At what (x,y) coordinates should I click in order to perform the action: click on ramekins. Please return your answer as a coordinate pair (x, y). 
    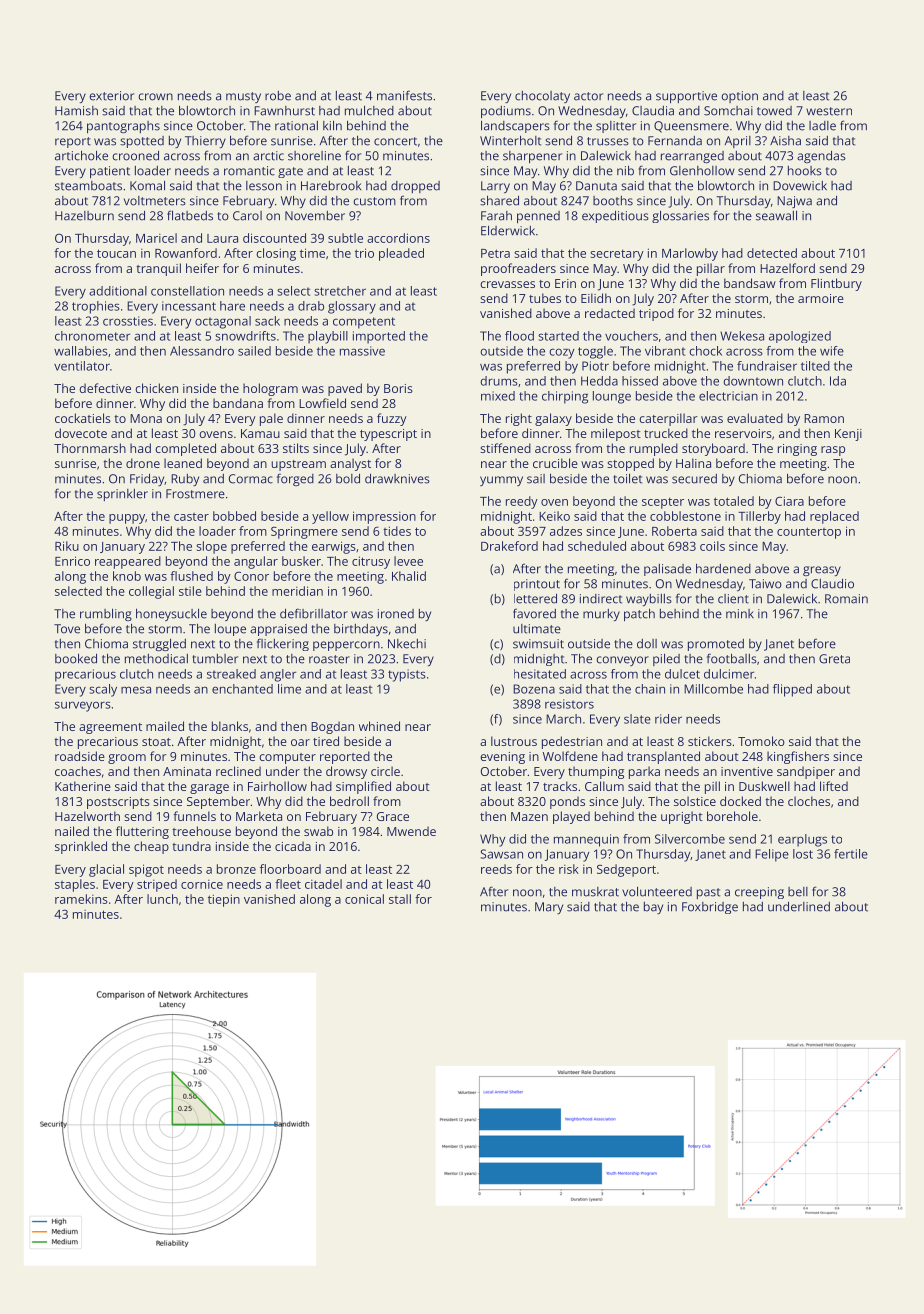
    Looking at the image, I should click on (81, 899).
